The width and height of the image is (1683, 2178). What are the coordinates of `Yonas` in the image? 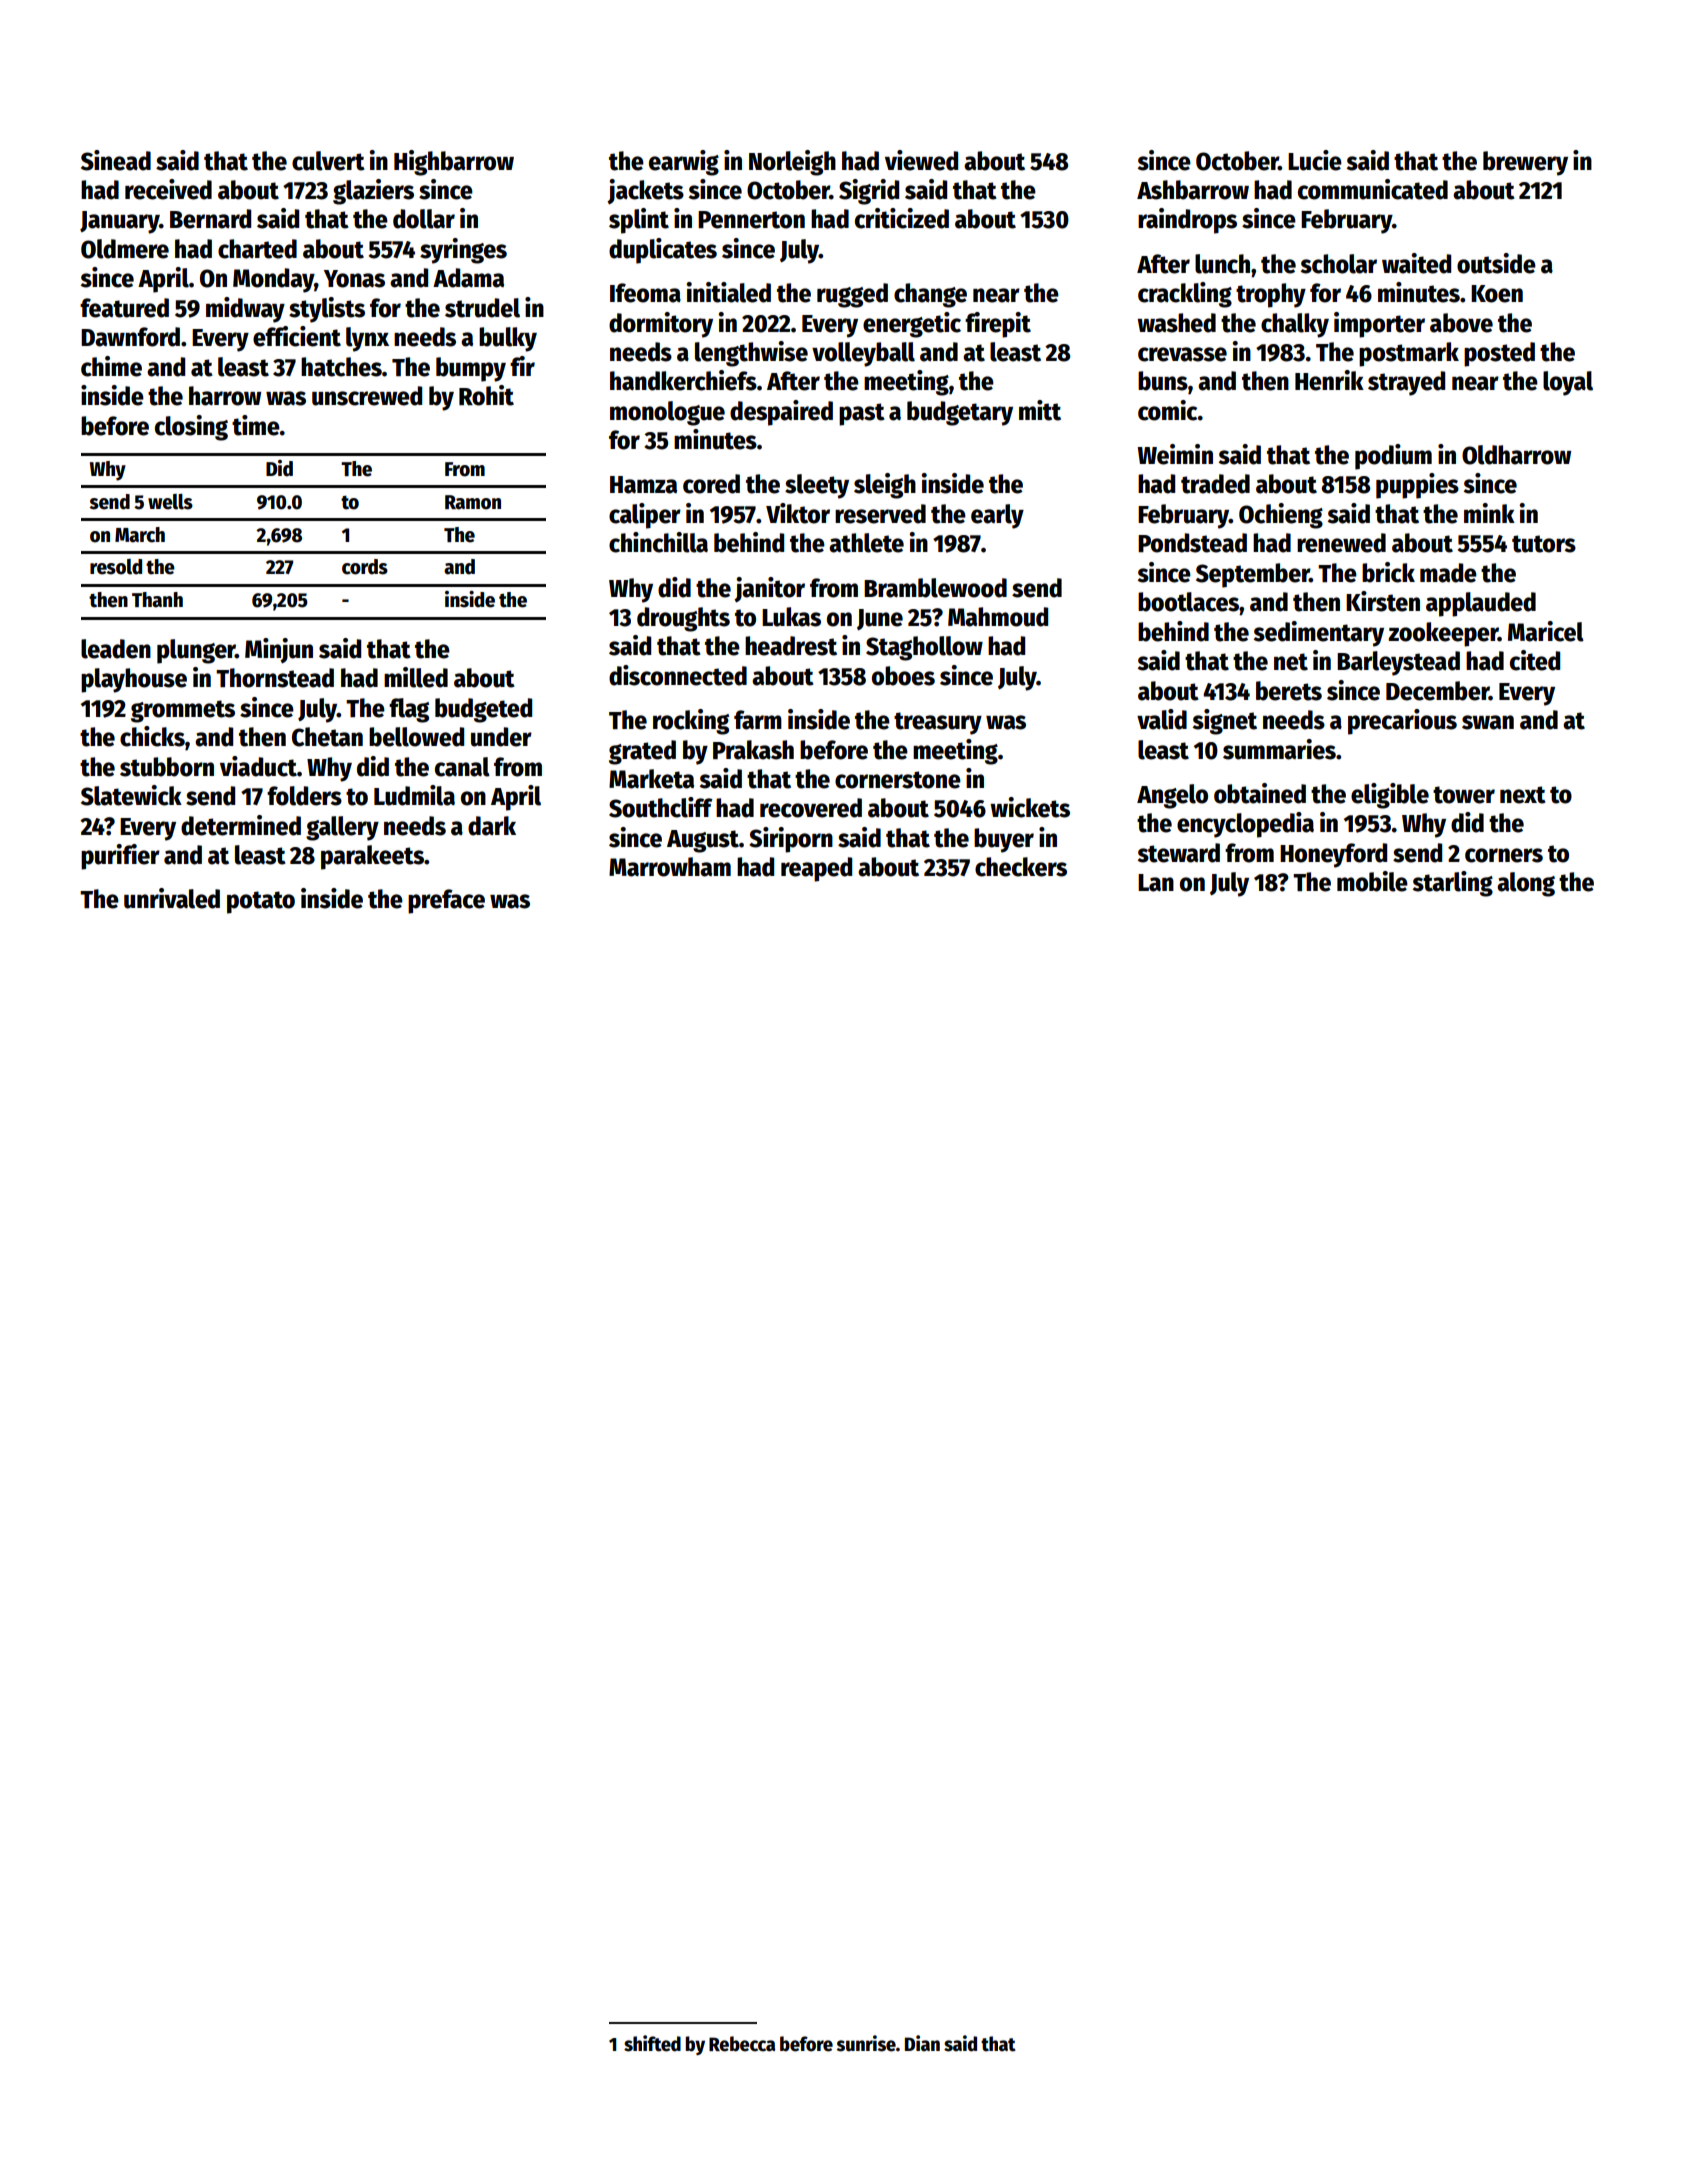 It's located at (354, 279).
